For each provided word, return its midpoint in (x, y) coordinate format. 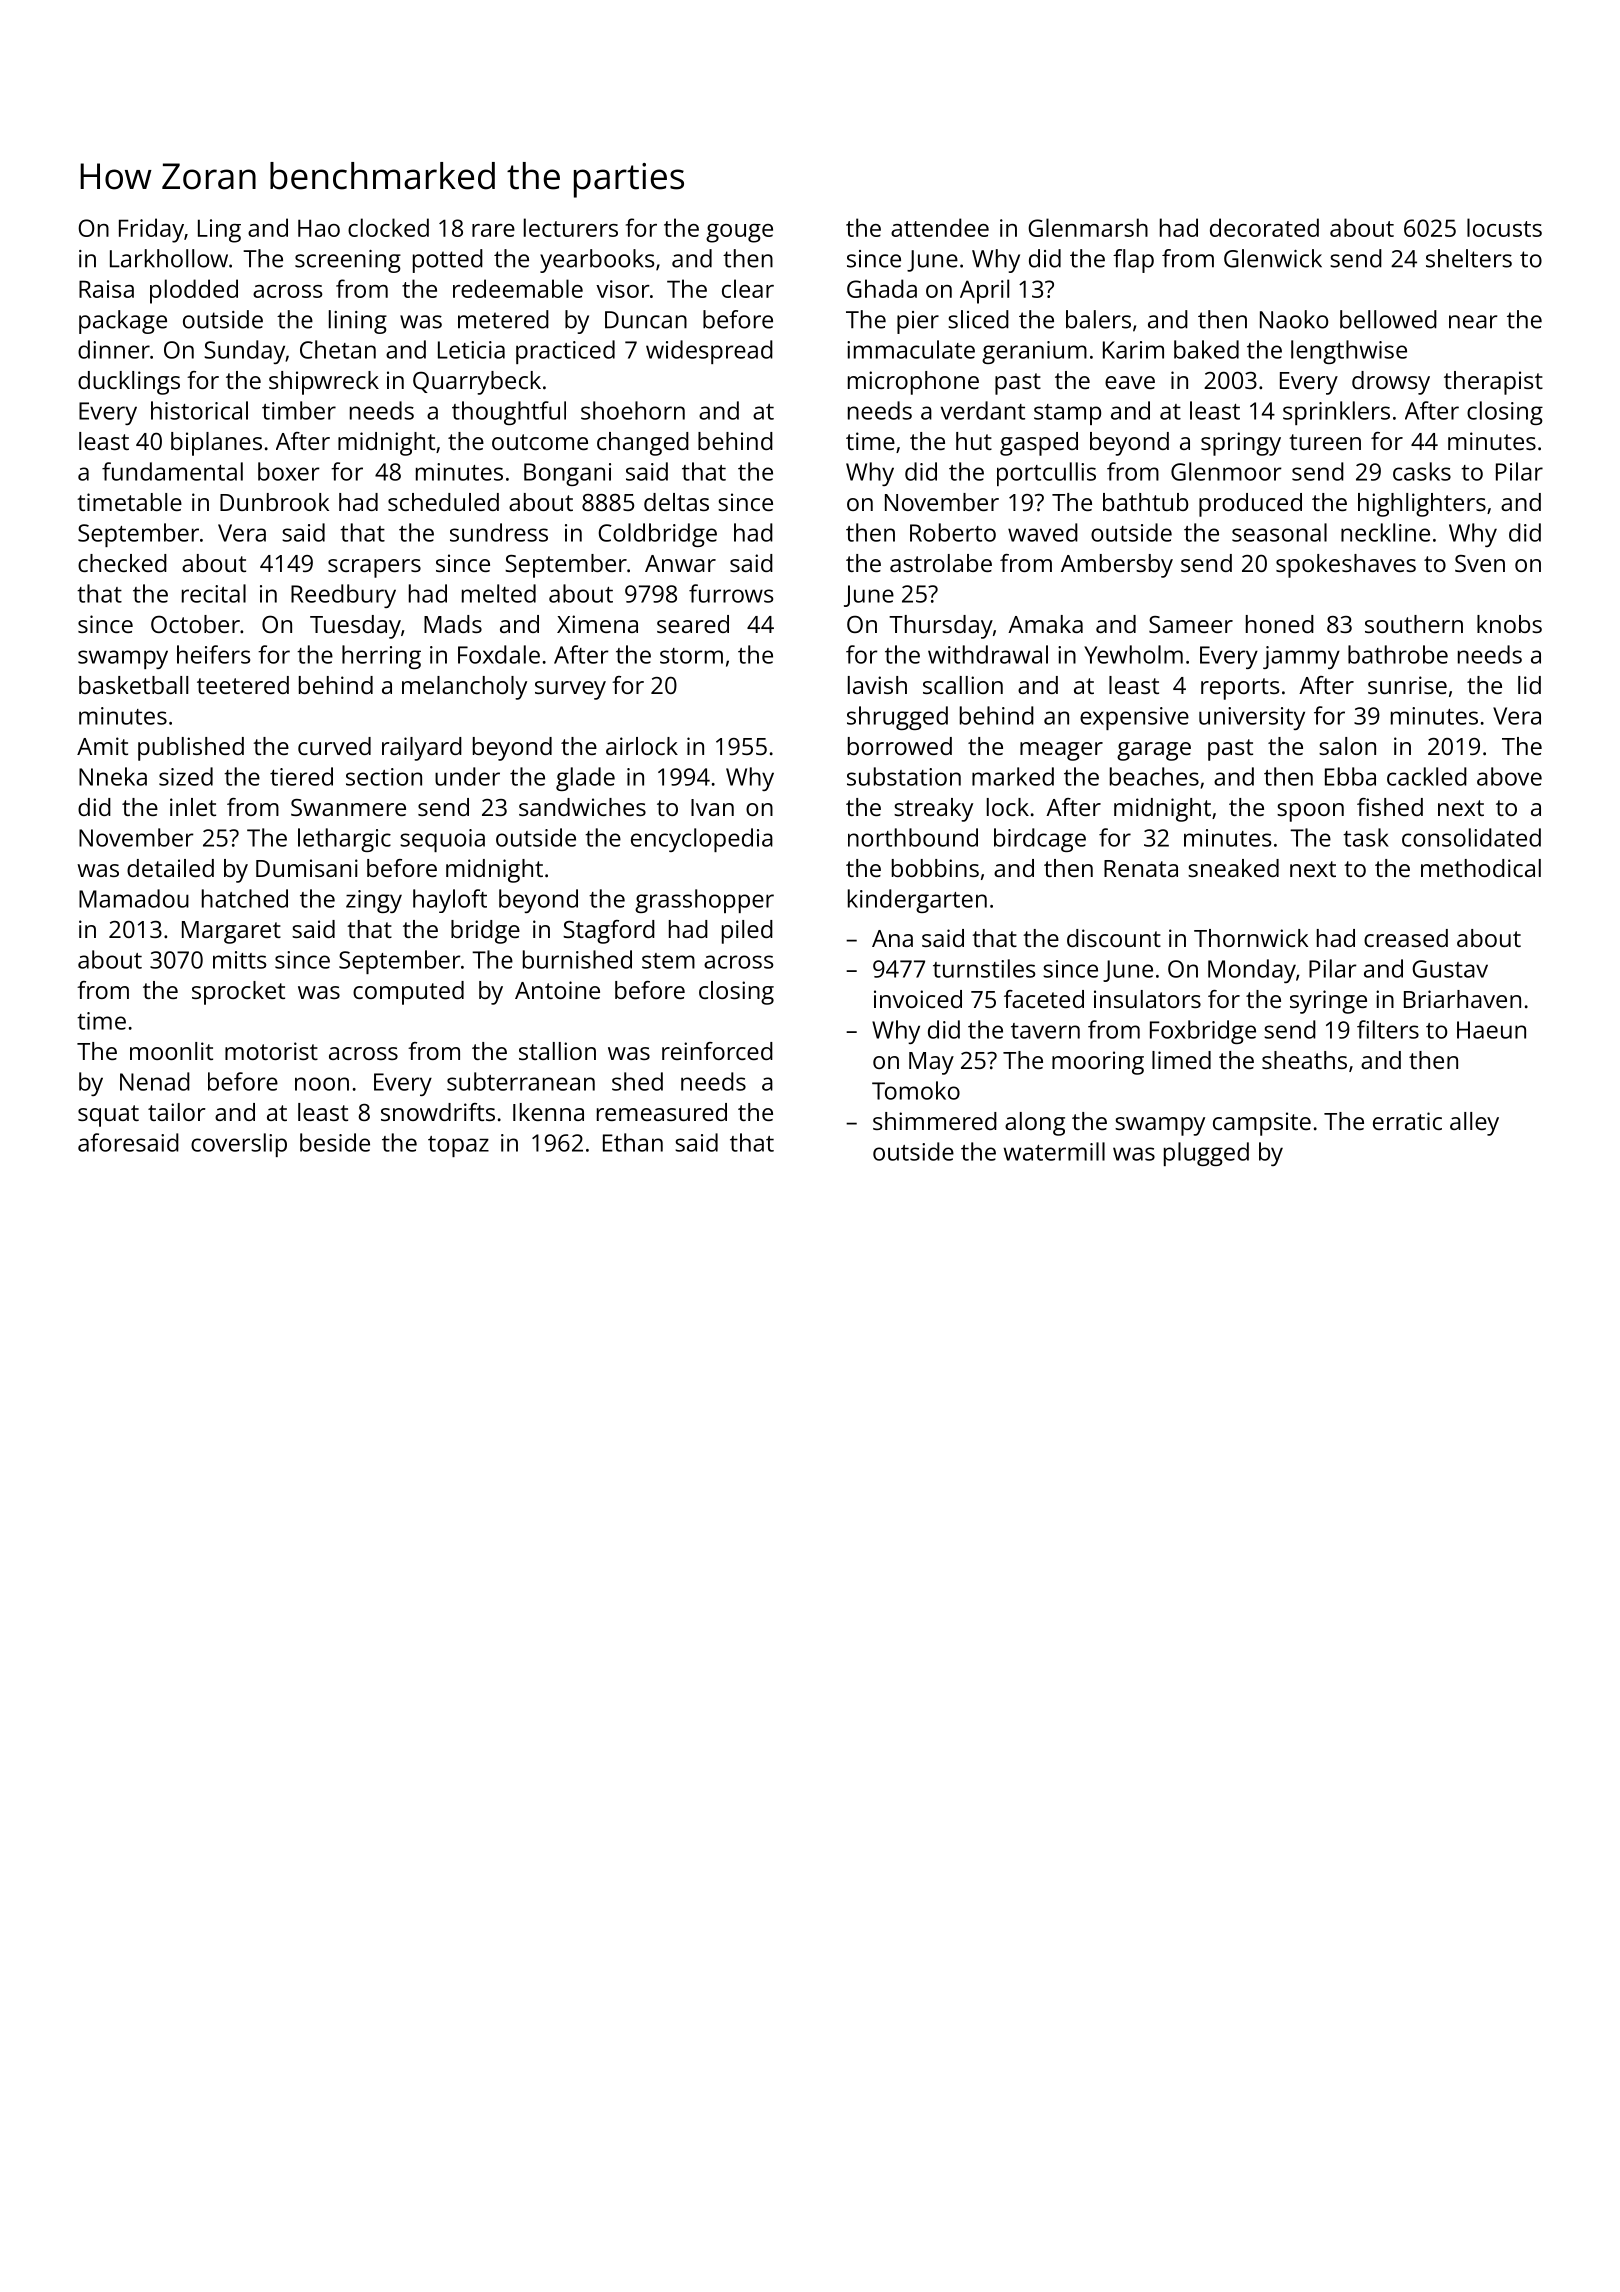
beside (335, 1142)
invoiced (918, 999)
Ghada (882, 288)
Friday (151, 230)
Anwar (680, 563)
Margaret (231, 932)
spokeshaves (1346, 566)
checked (122, 563)
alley (1474, 1124)
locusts (1504, 227)
